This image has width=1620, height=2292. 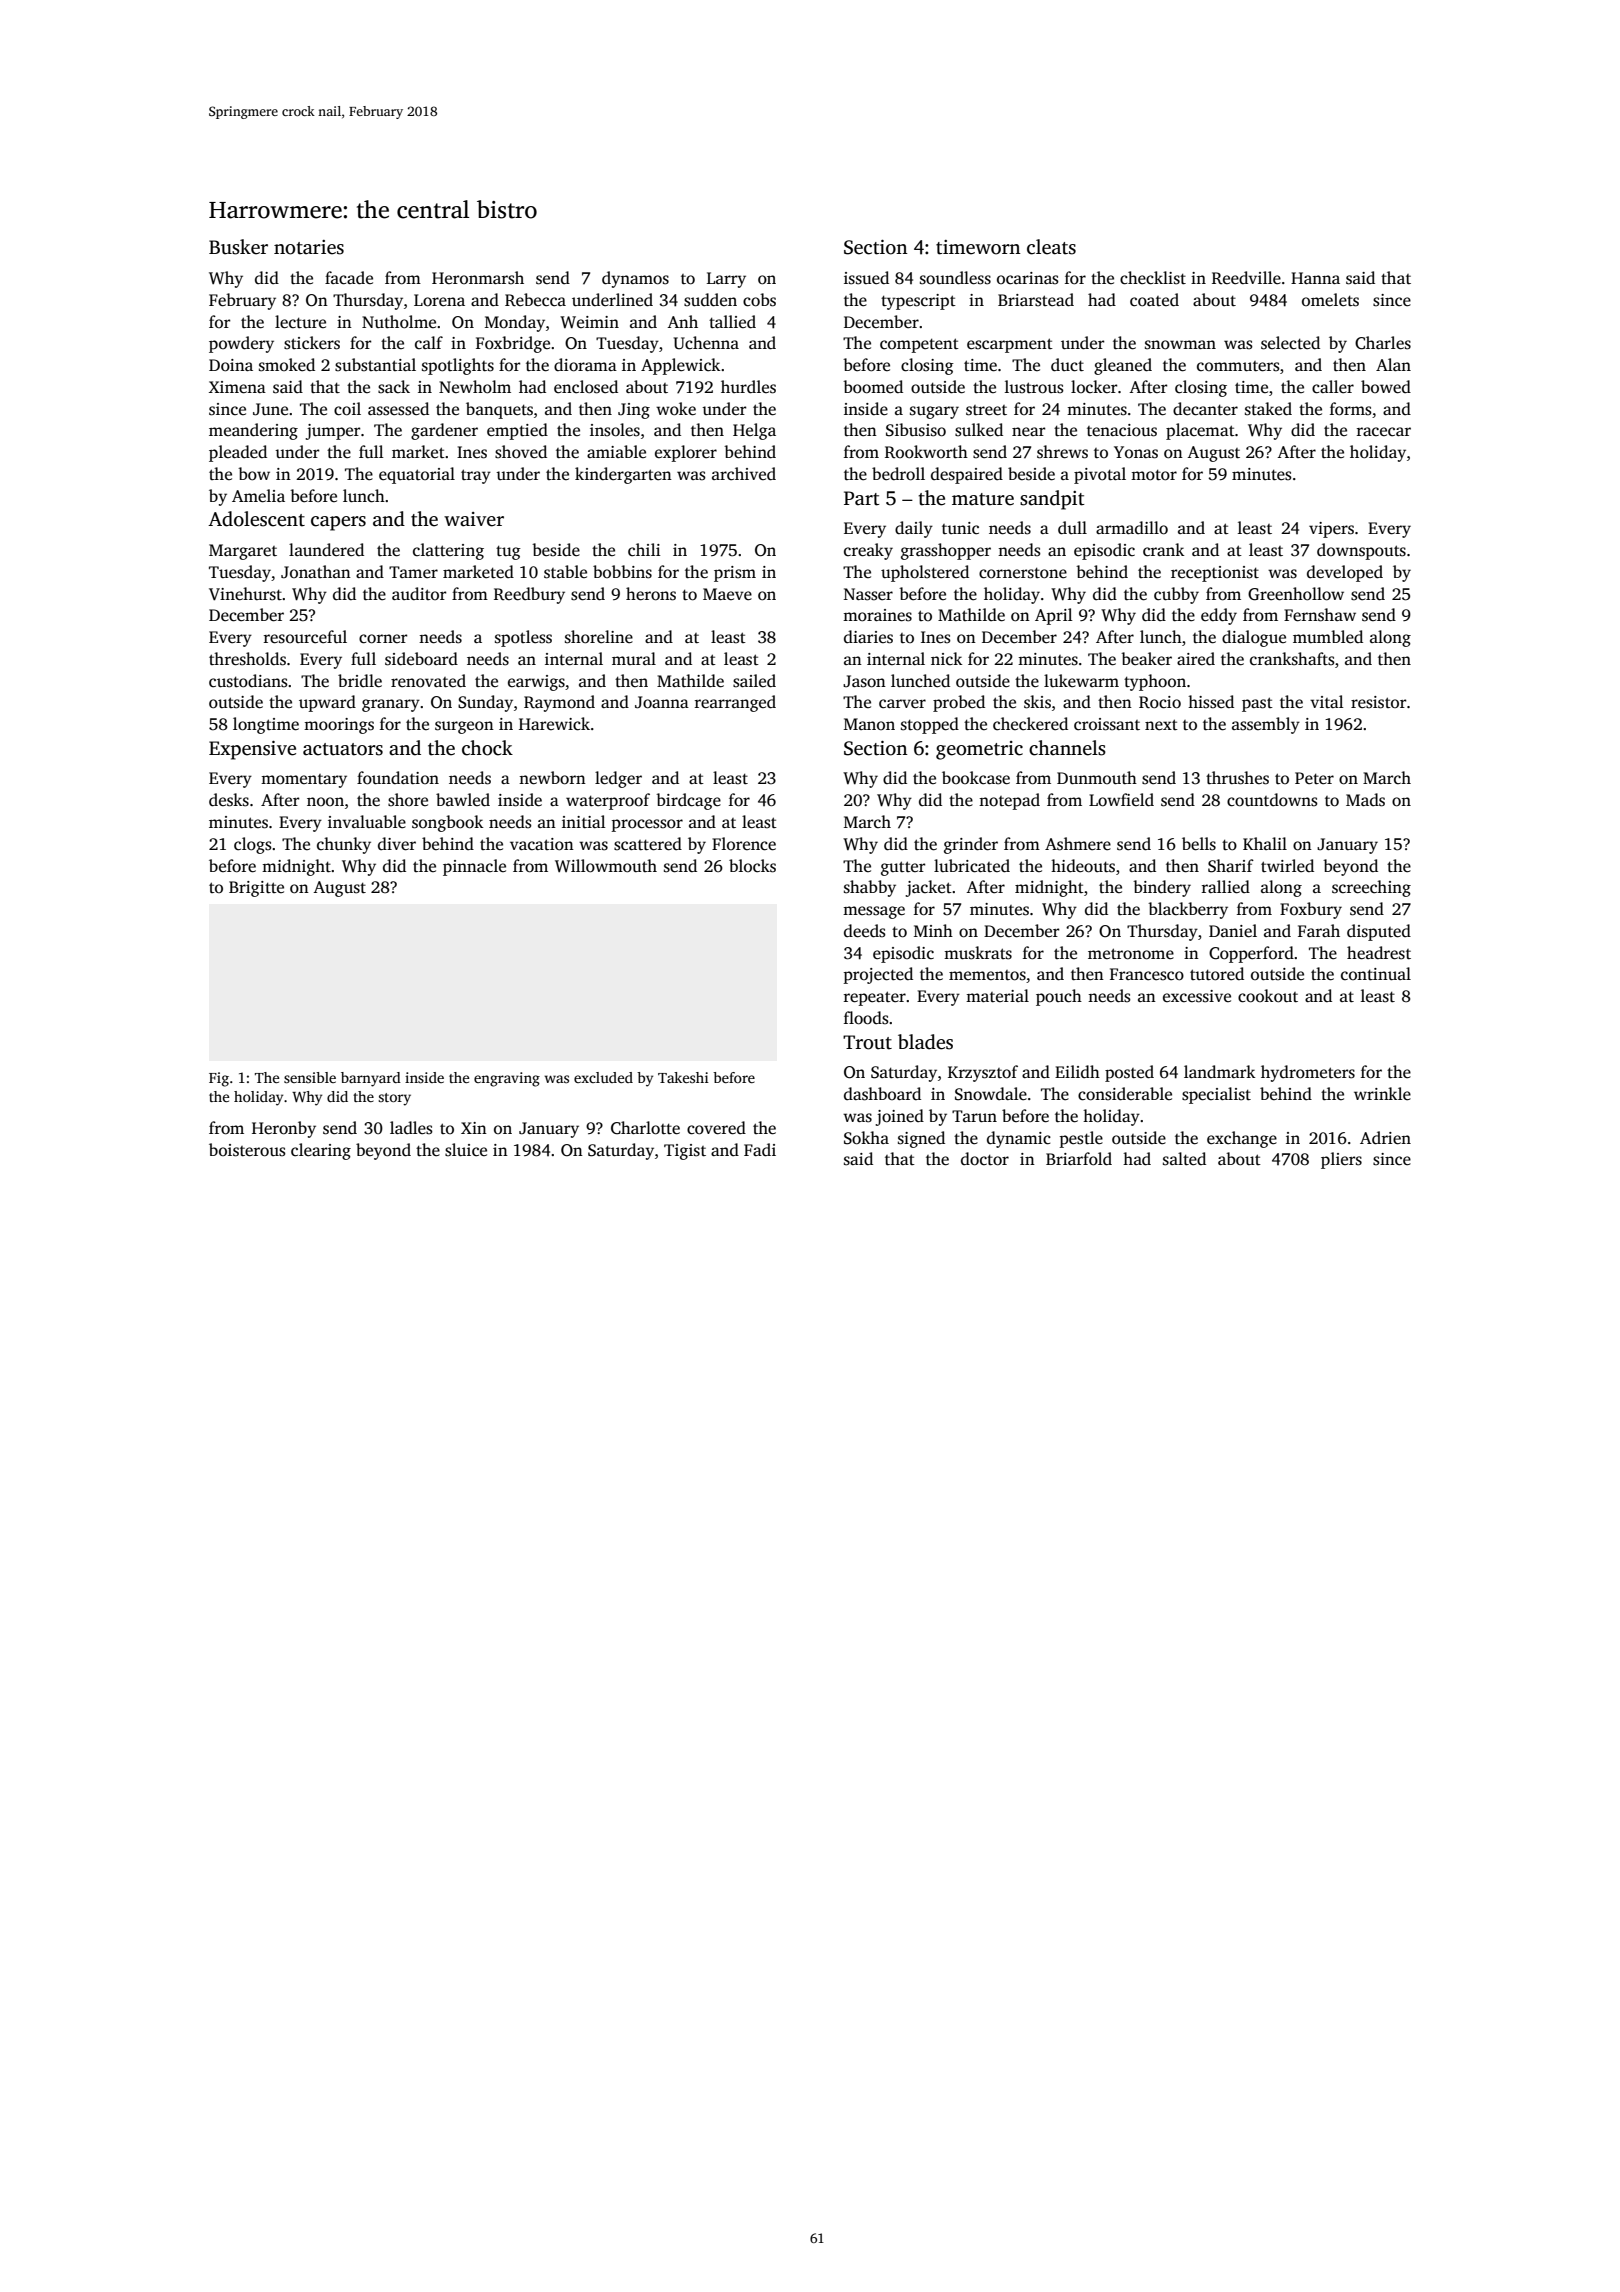 What do you see at coordinates (868, 551) in the image?
I see `creaky` at bounding box center [868, 551].
